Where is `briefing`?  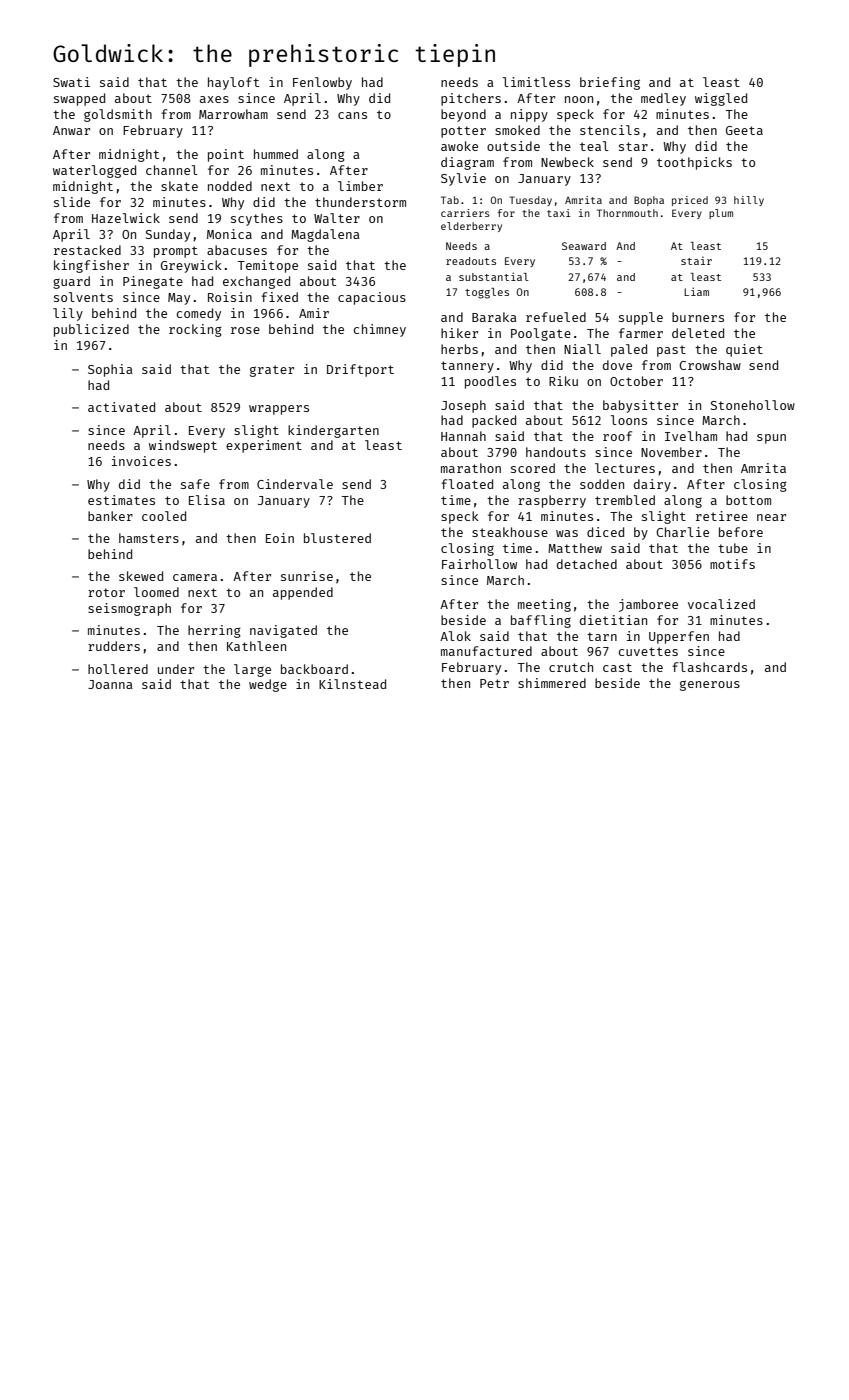 briefing is located at coordinates (610, 83).
